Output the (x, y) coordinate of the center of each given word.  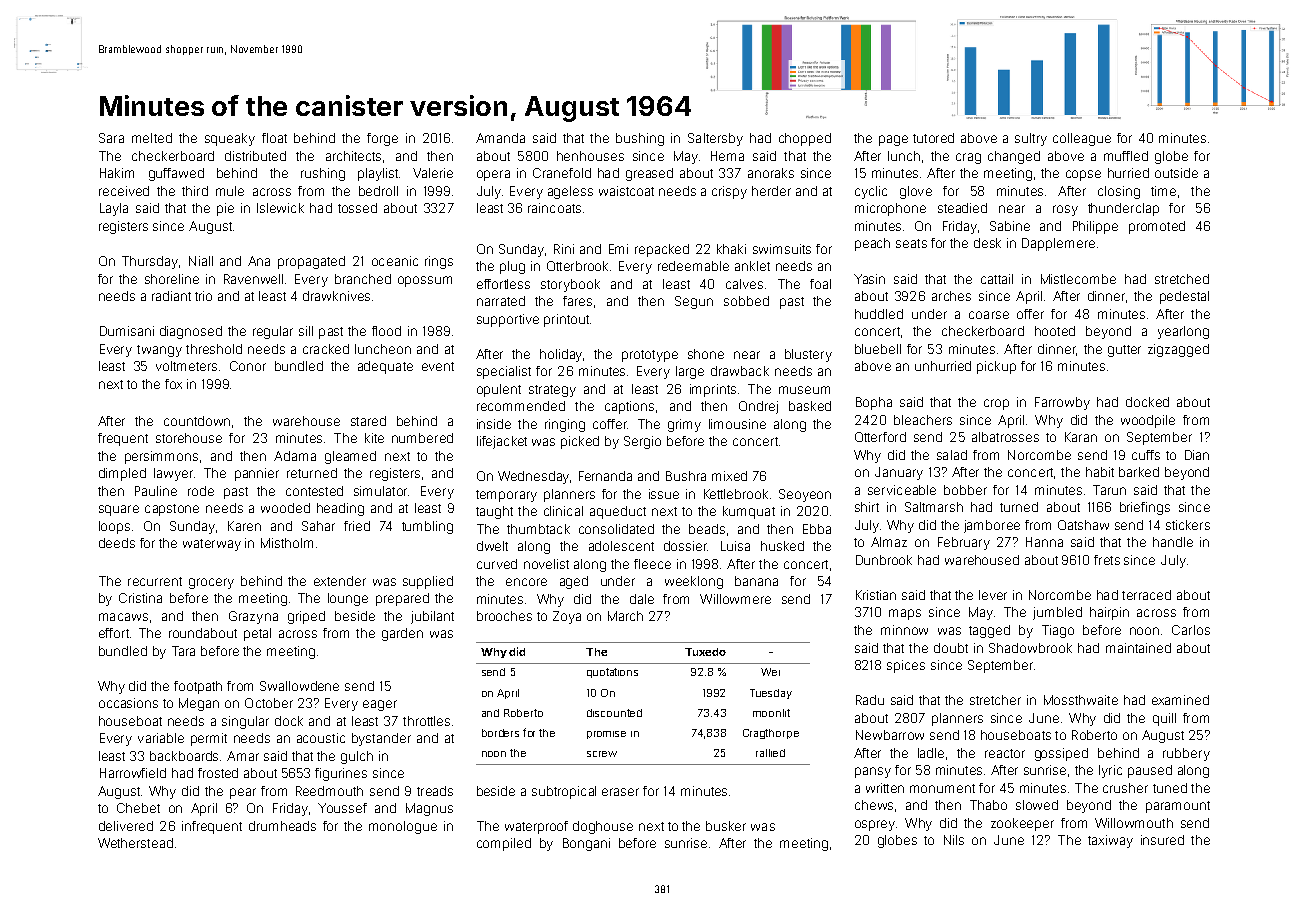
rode (201, 491)
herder (771, 191)
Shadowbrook (1030, 648)
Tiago (1058, 631)
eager (380, 705)
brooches (504, 616)
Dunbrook (884, 560)
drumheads (282, 826)
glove (916, 192)
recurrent (155, 581)
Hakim (117, 173)
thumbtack (538, 529)
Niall (201, 261)
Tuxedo (705, 652)
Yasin (869, 279)
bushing (640, 139)
